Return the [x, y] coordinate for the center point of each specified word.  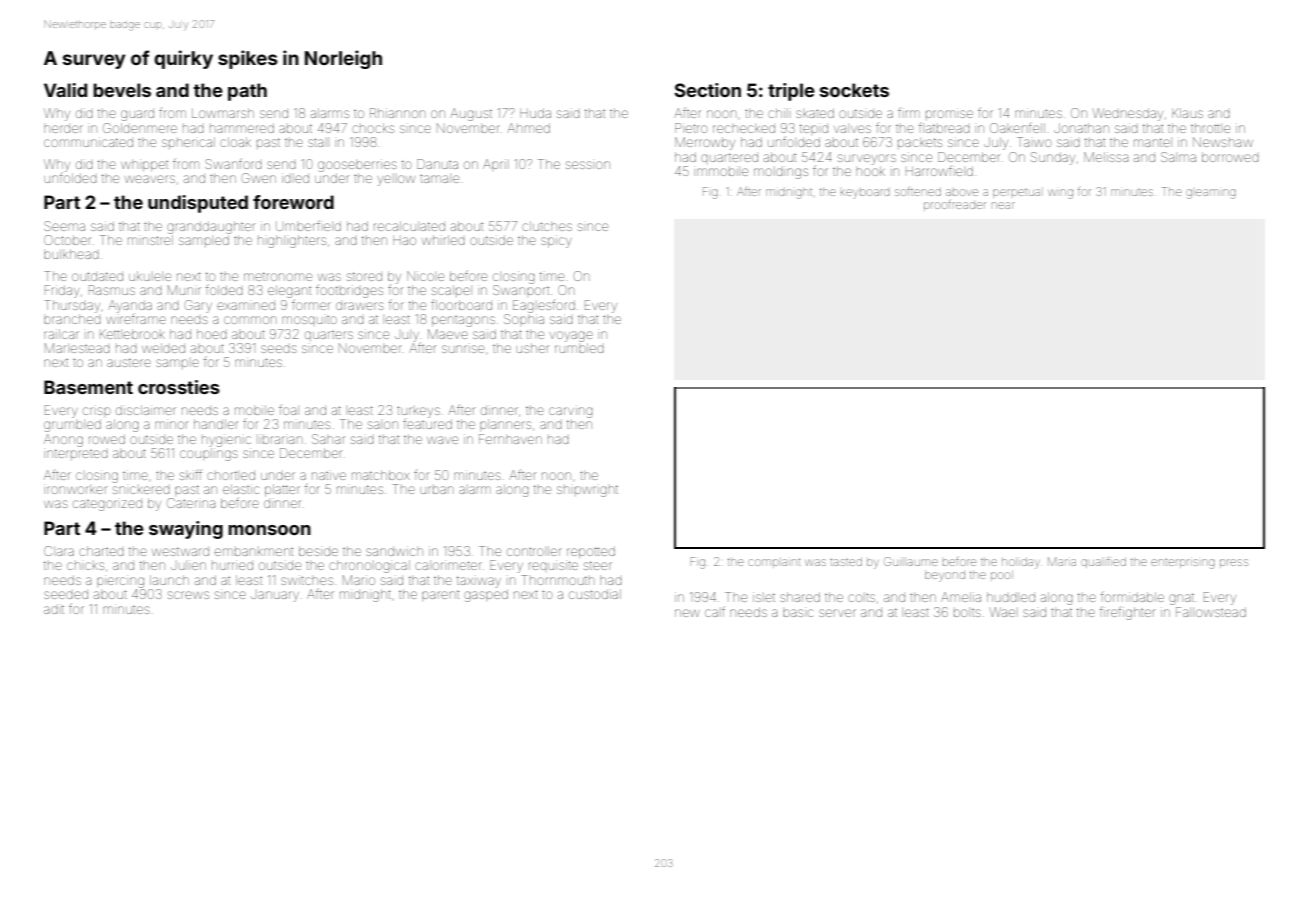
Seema [64, 226]
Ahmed [528, 128]
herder [63, 129]
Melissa [1106, 157]
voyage [571, 336]
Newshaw [1223, 142]
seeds [279, 349]
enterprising [1183, 564]
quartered [729, 157]
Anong [63, 440]
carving [571, 411]
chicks [85, 566]
